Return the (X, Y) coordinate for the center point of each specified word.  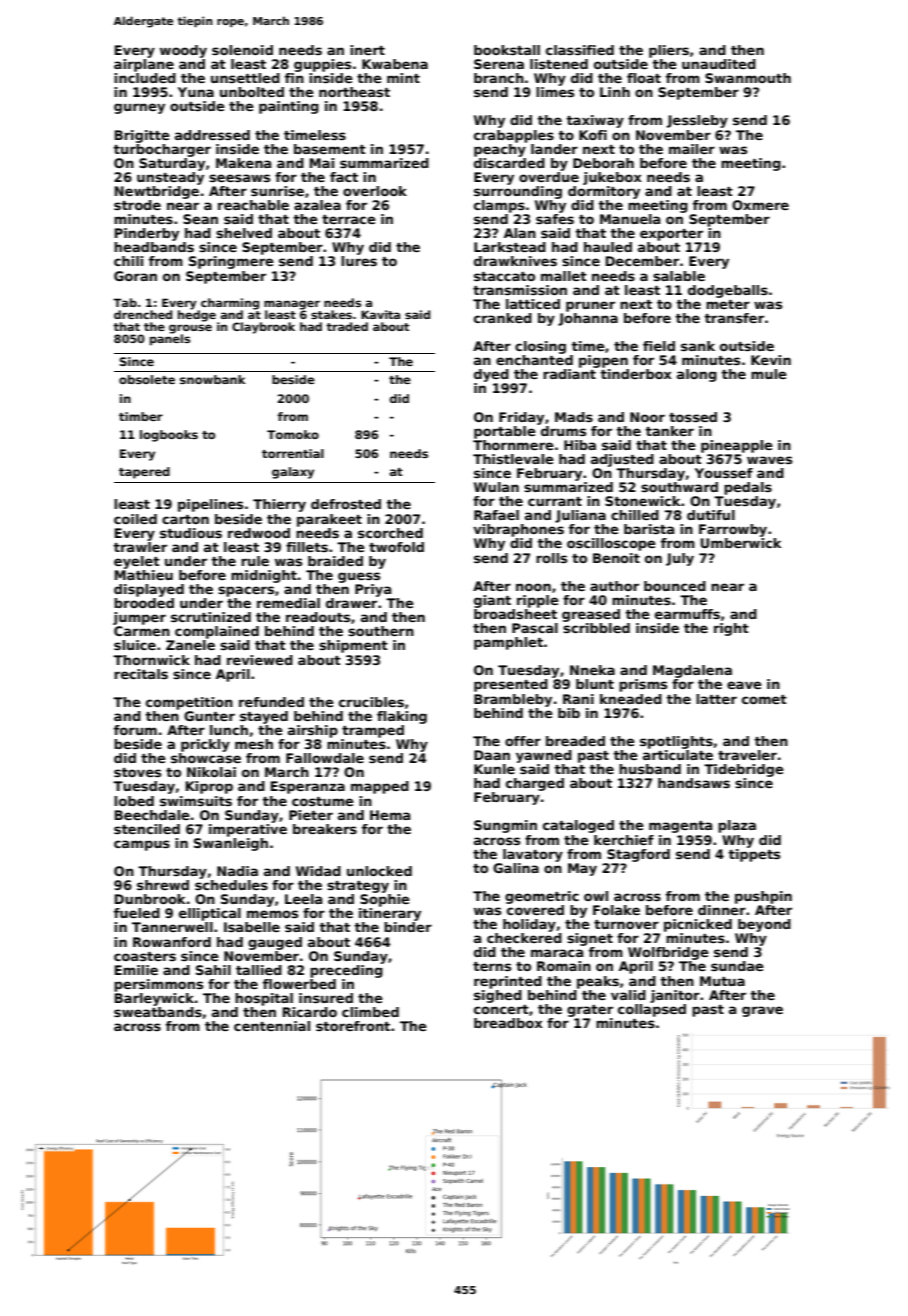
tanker (669, 431)
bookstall (507, 50)
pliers (669, 51)
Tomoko (293, 434)
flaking (402, 717)
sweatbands (158, 1012)
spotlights (676, 742)
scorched (390, 533)
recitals (141, 674)
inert (367, 50)
